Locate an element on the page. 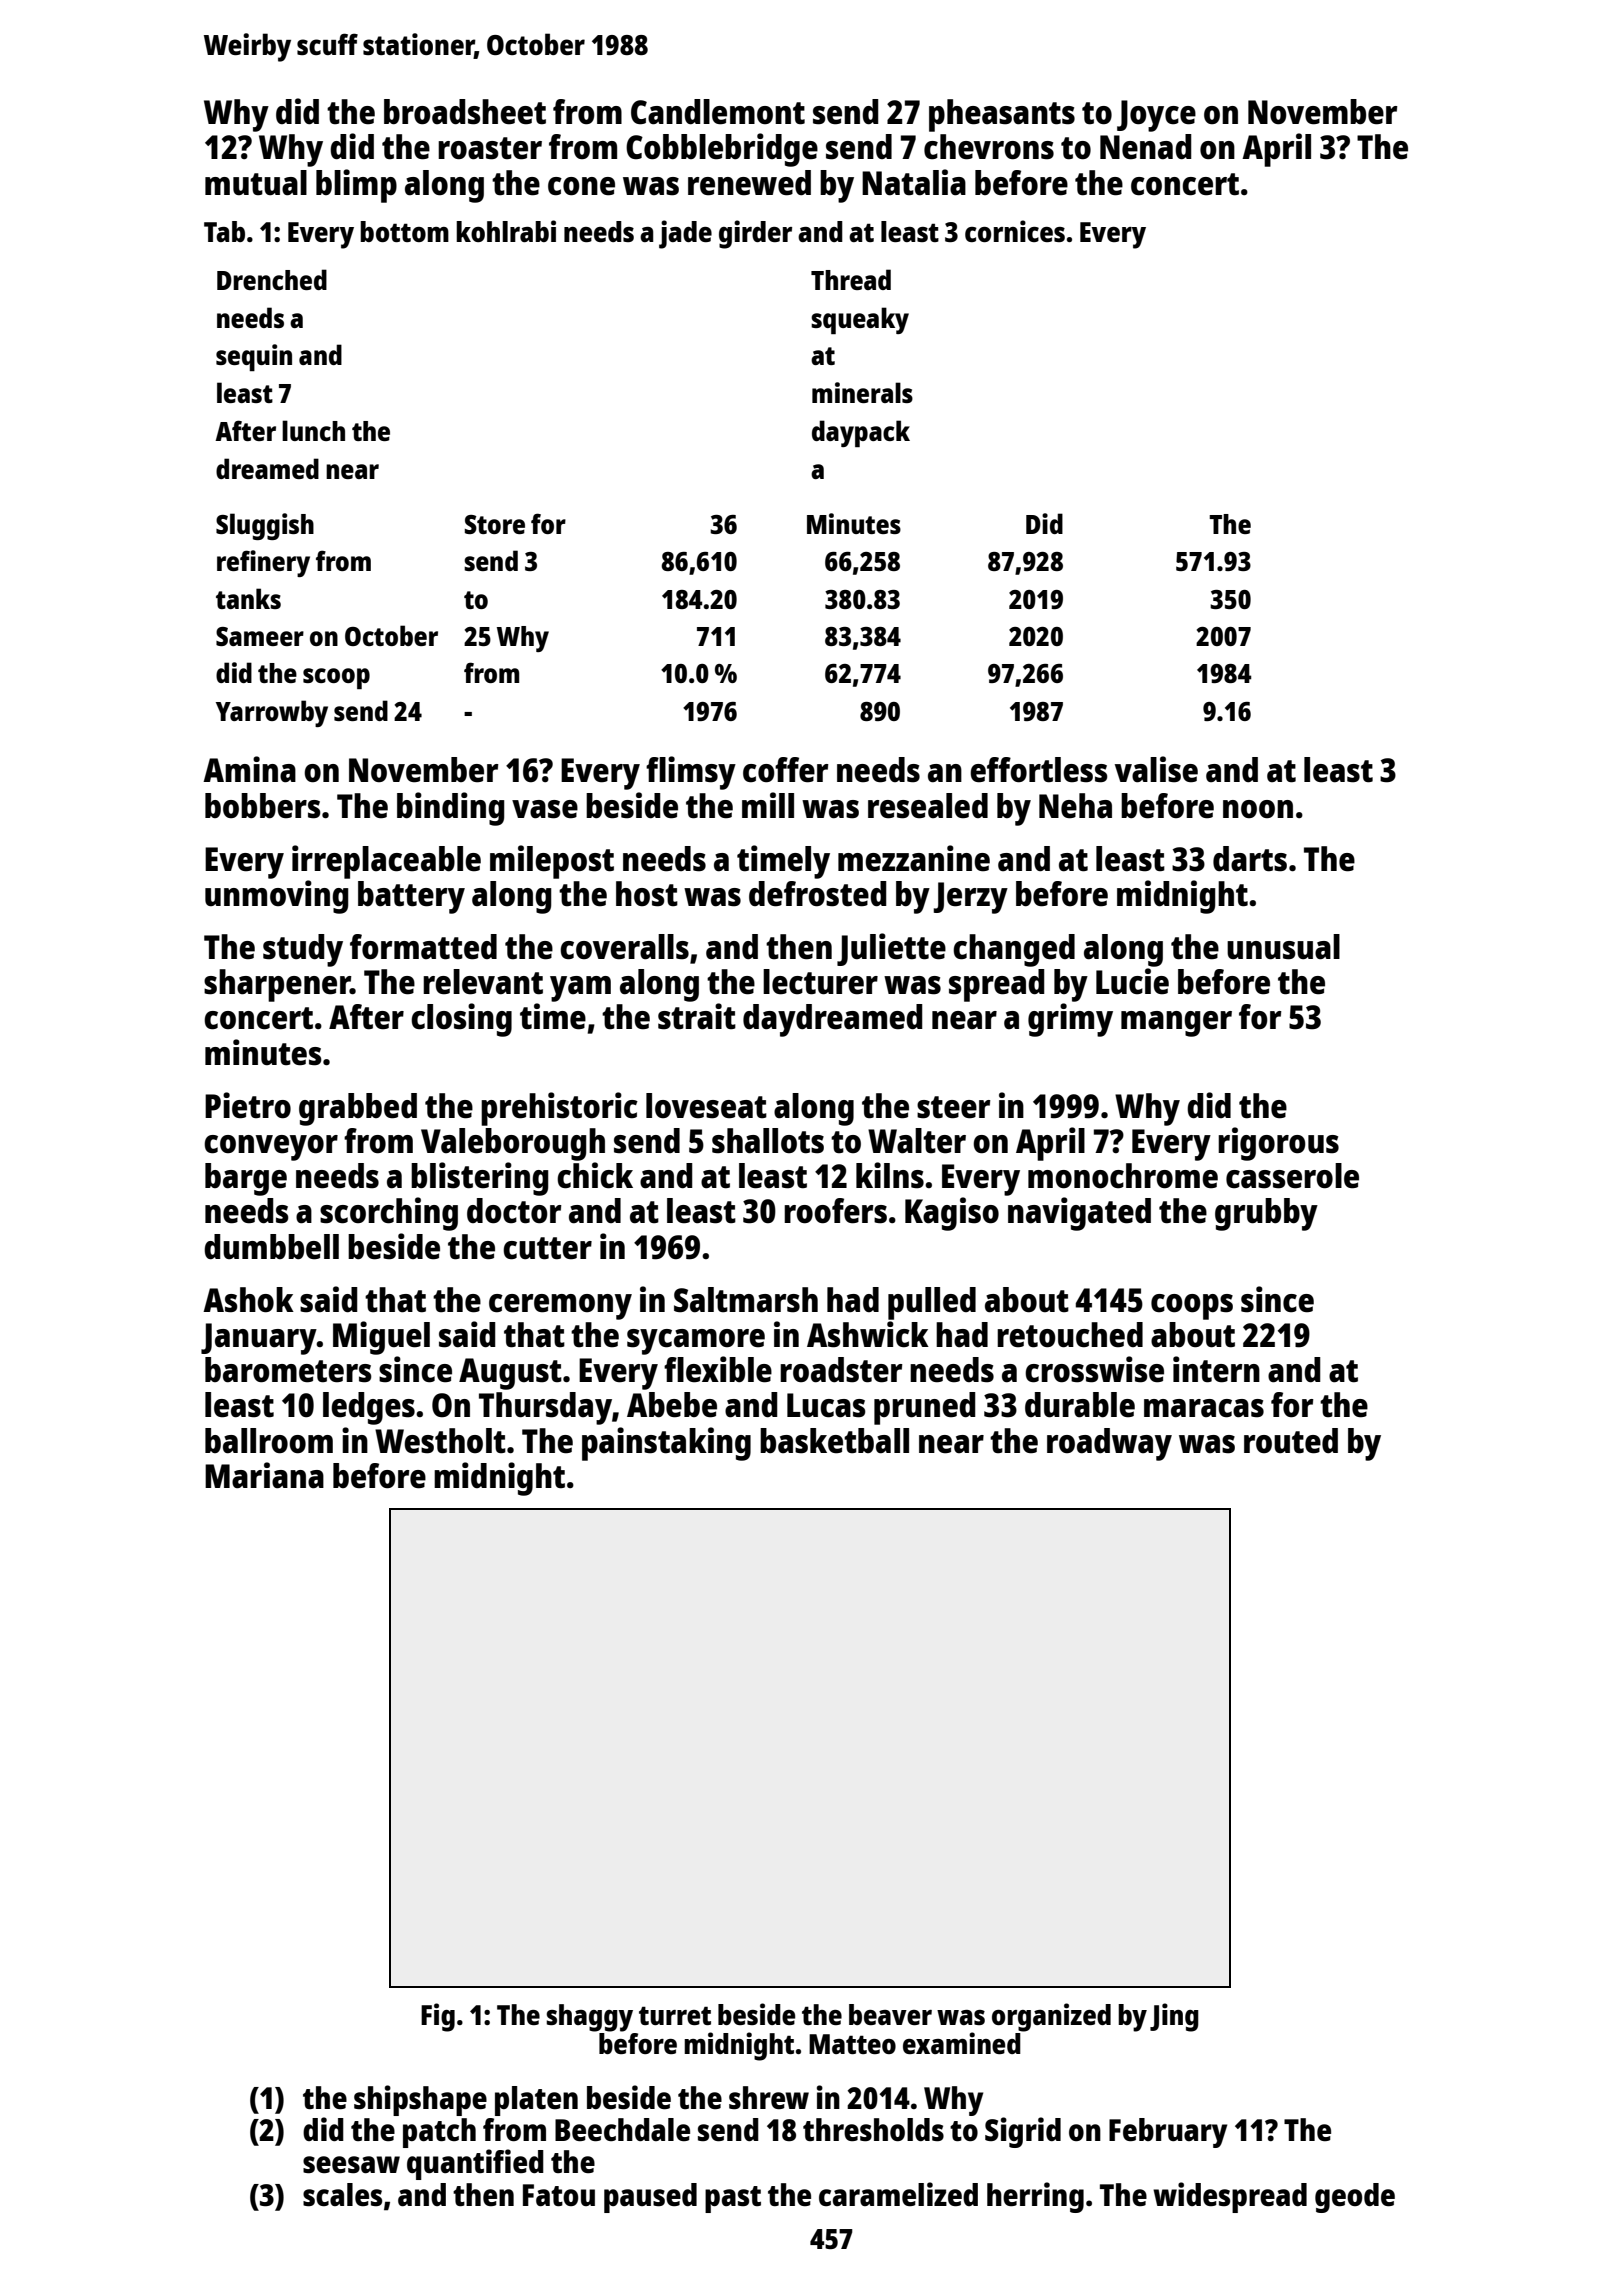 This page has width=1620, height=2292. routed is located at coordinates (1291, 1441).
